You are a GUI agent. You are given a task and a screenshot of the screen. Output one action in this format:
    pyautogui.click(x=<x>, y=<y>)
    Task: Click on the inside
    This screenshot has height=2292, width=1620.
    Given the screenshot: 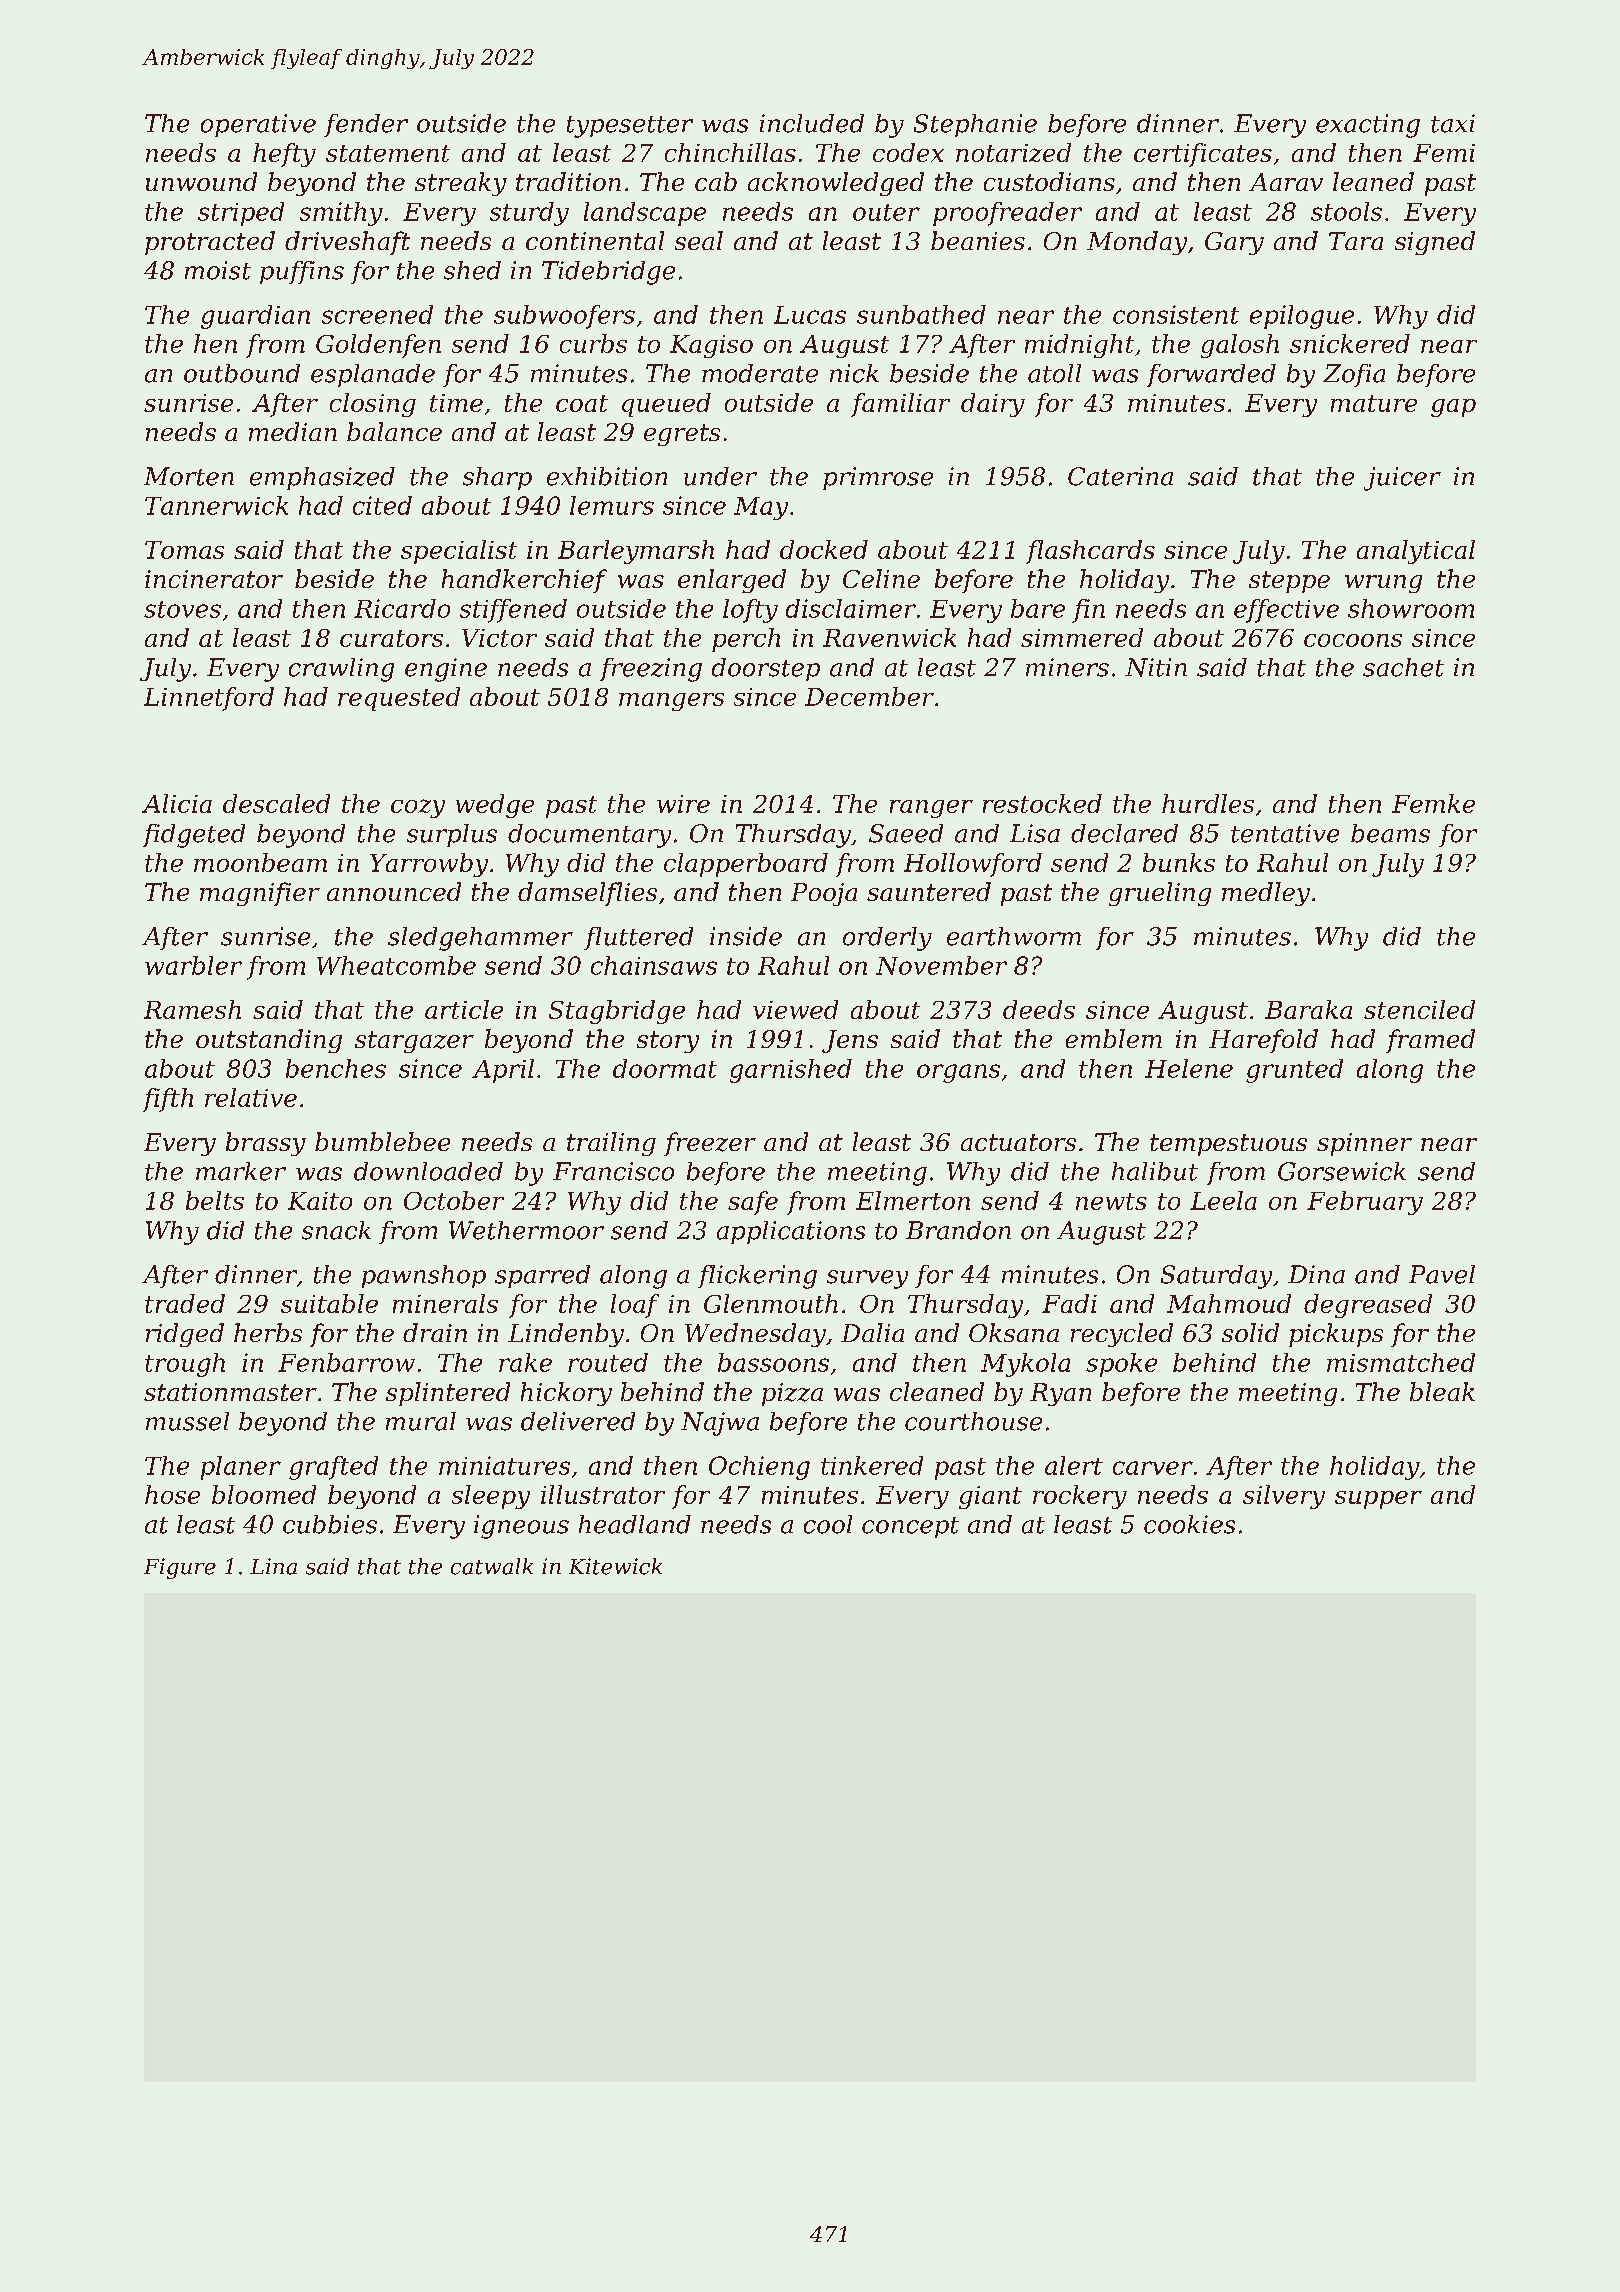 What is the action you would take?
    pyautogui.click(x=746, y=936)
